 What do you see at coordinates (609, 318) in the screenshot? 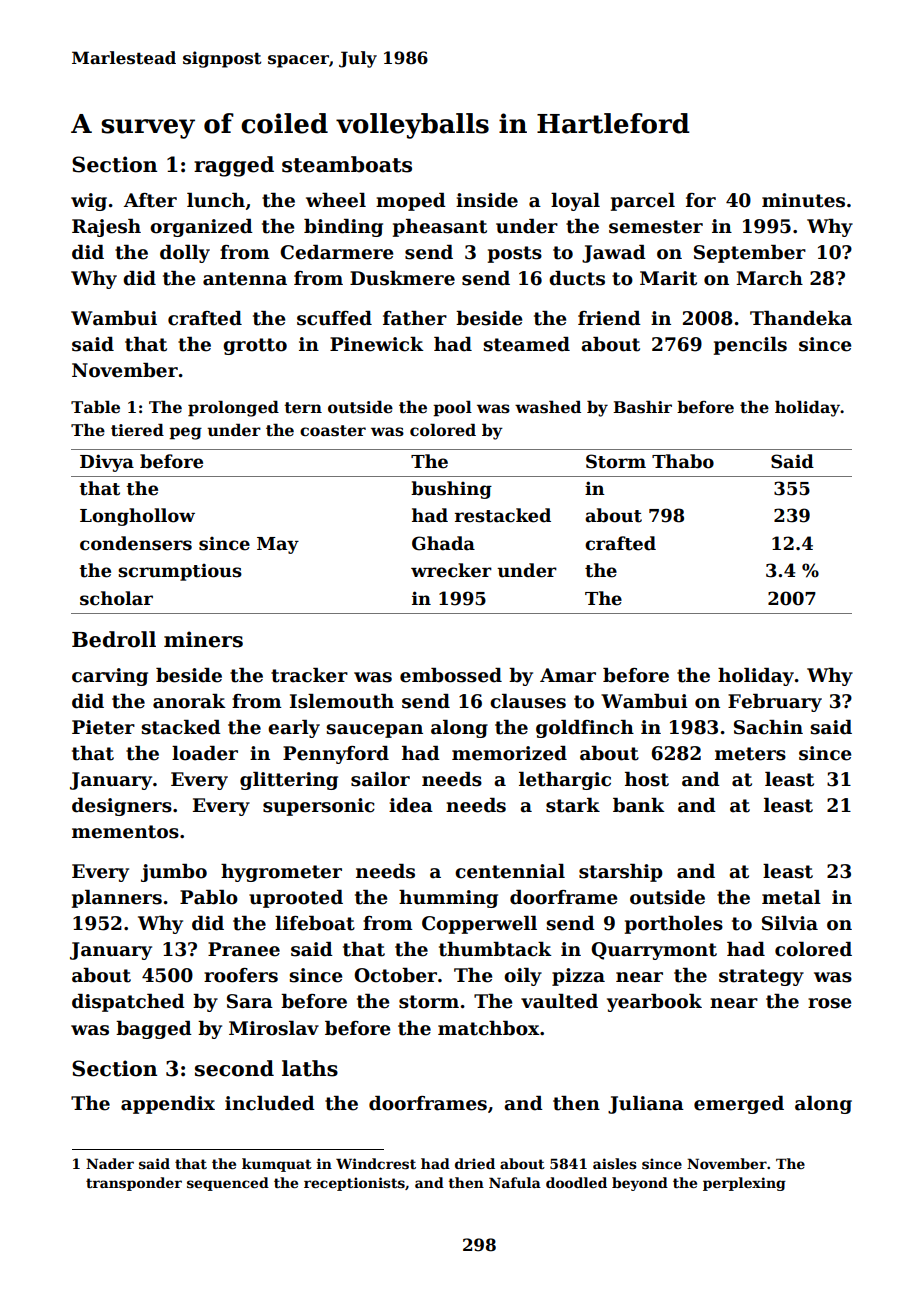
I see `friend` at bounding box center [609, 318].
